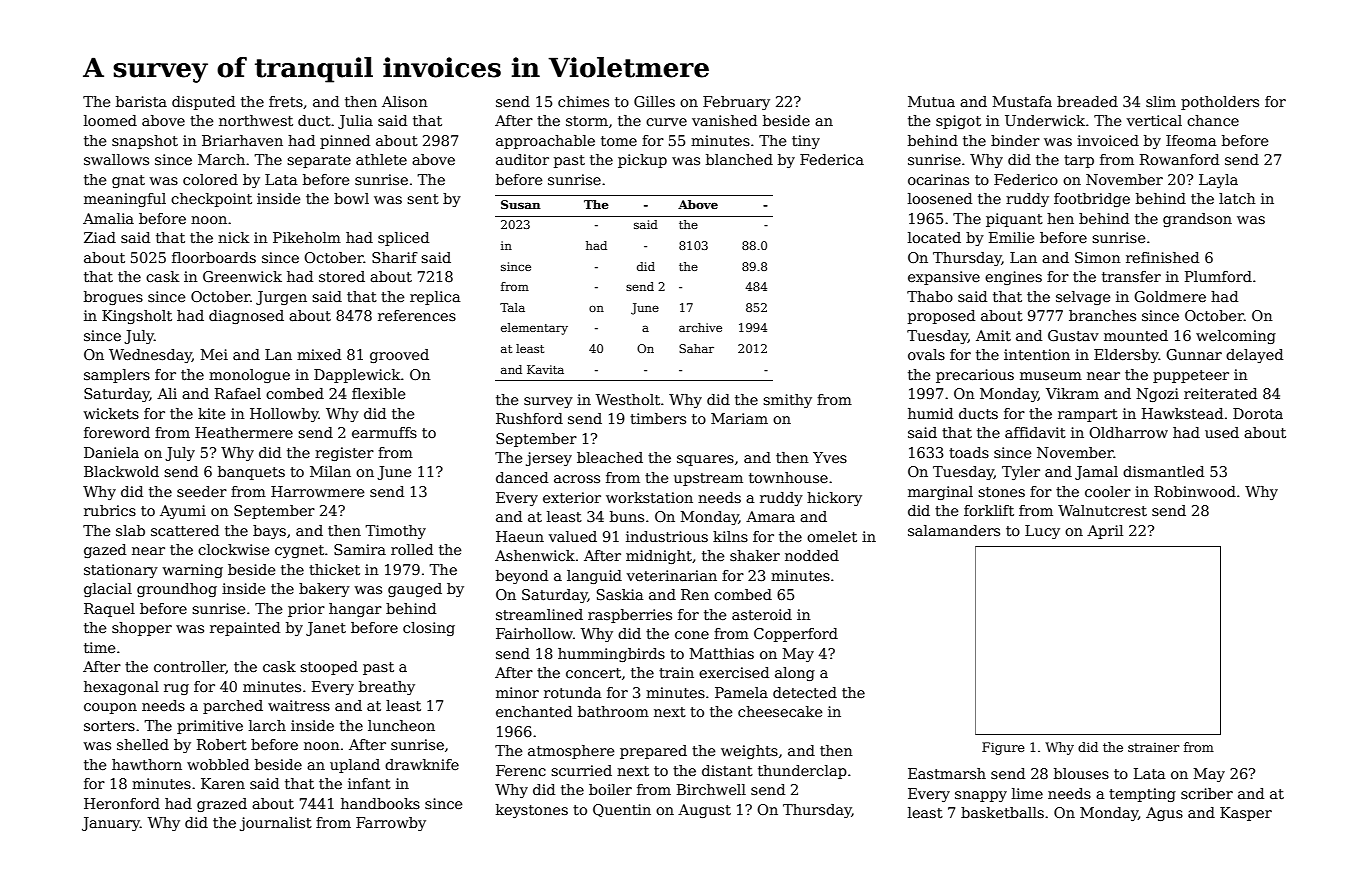  I want to click on Westholt, so click(628, 399).
